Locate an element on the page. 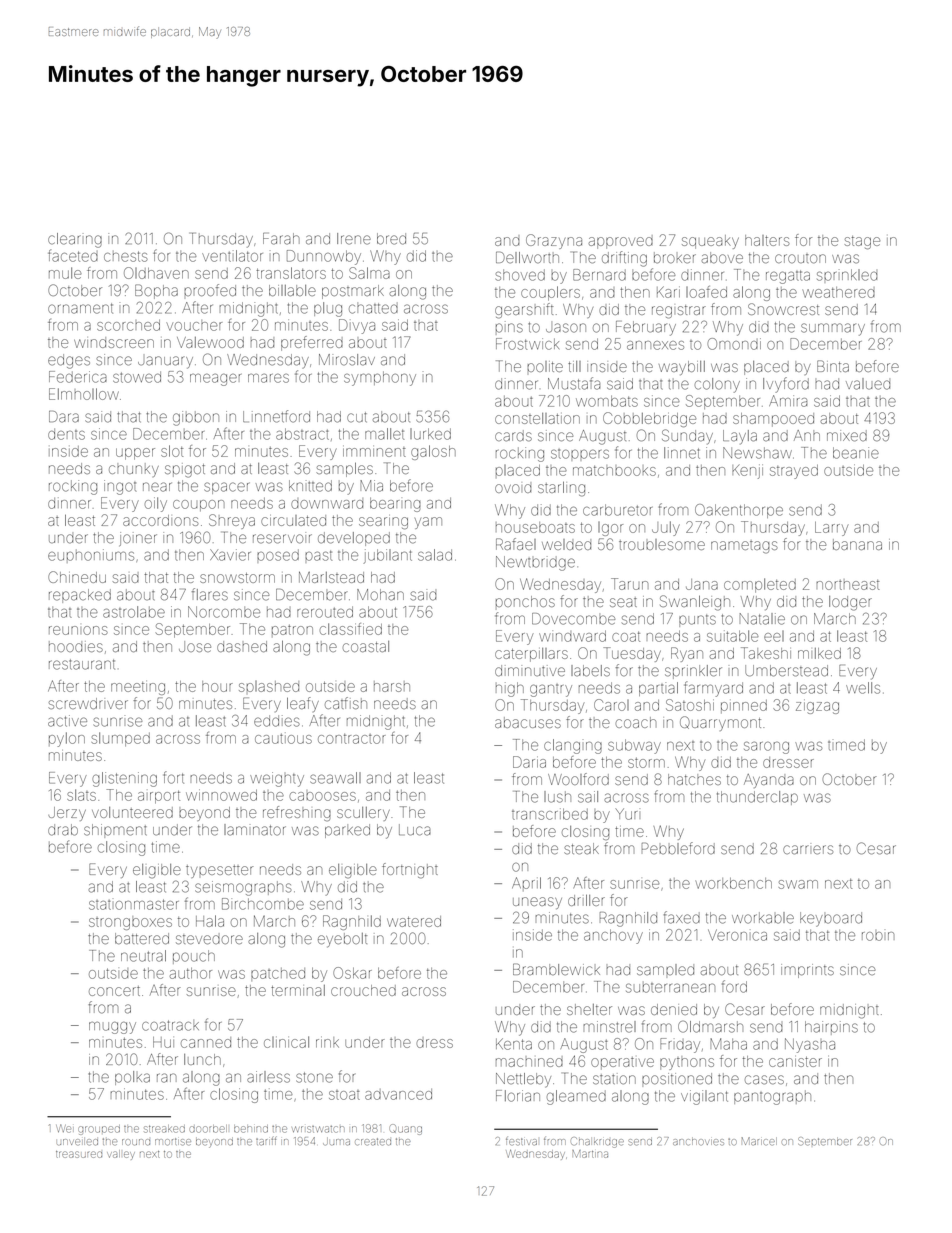 The height and width of the image is (1233, 952). constellation is located at coordinates (537, 418).
